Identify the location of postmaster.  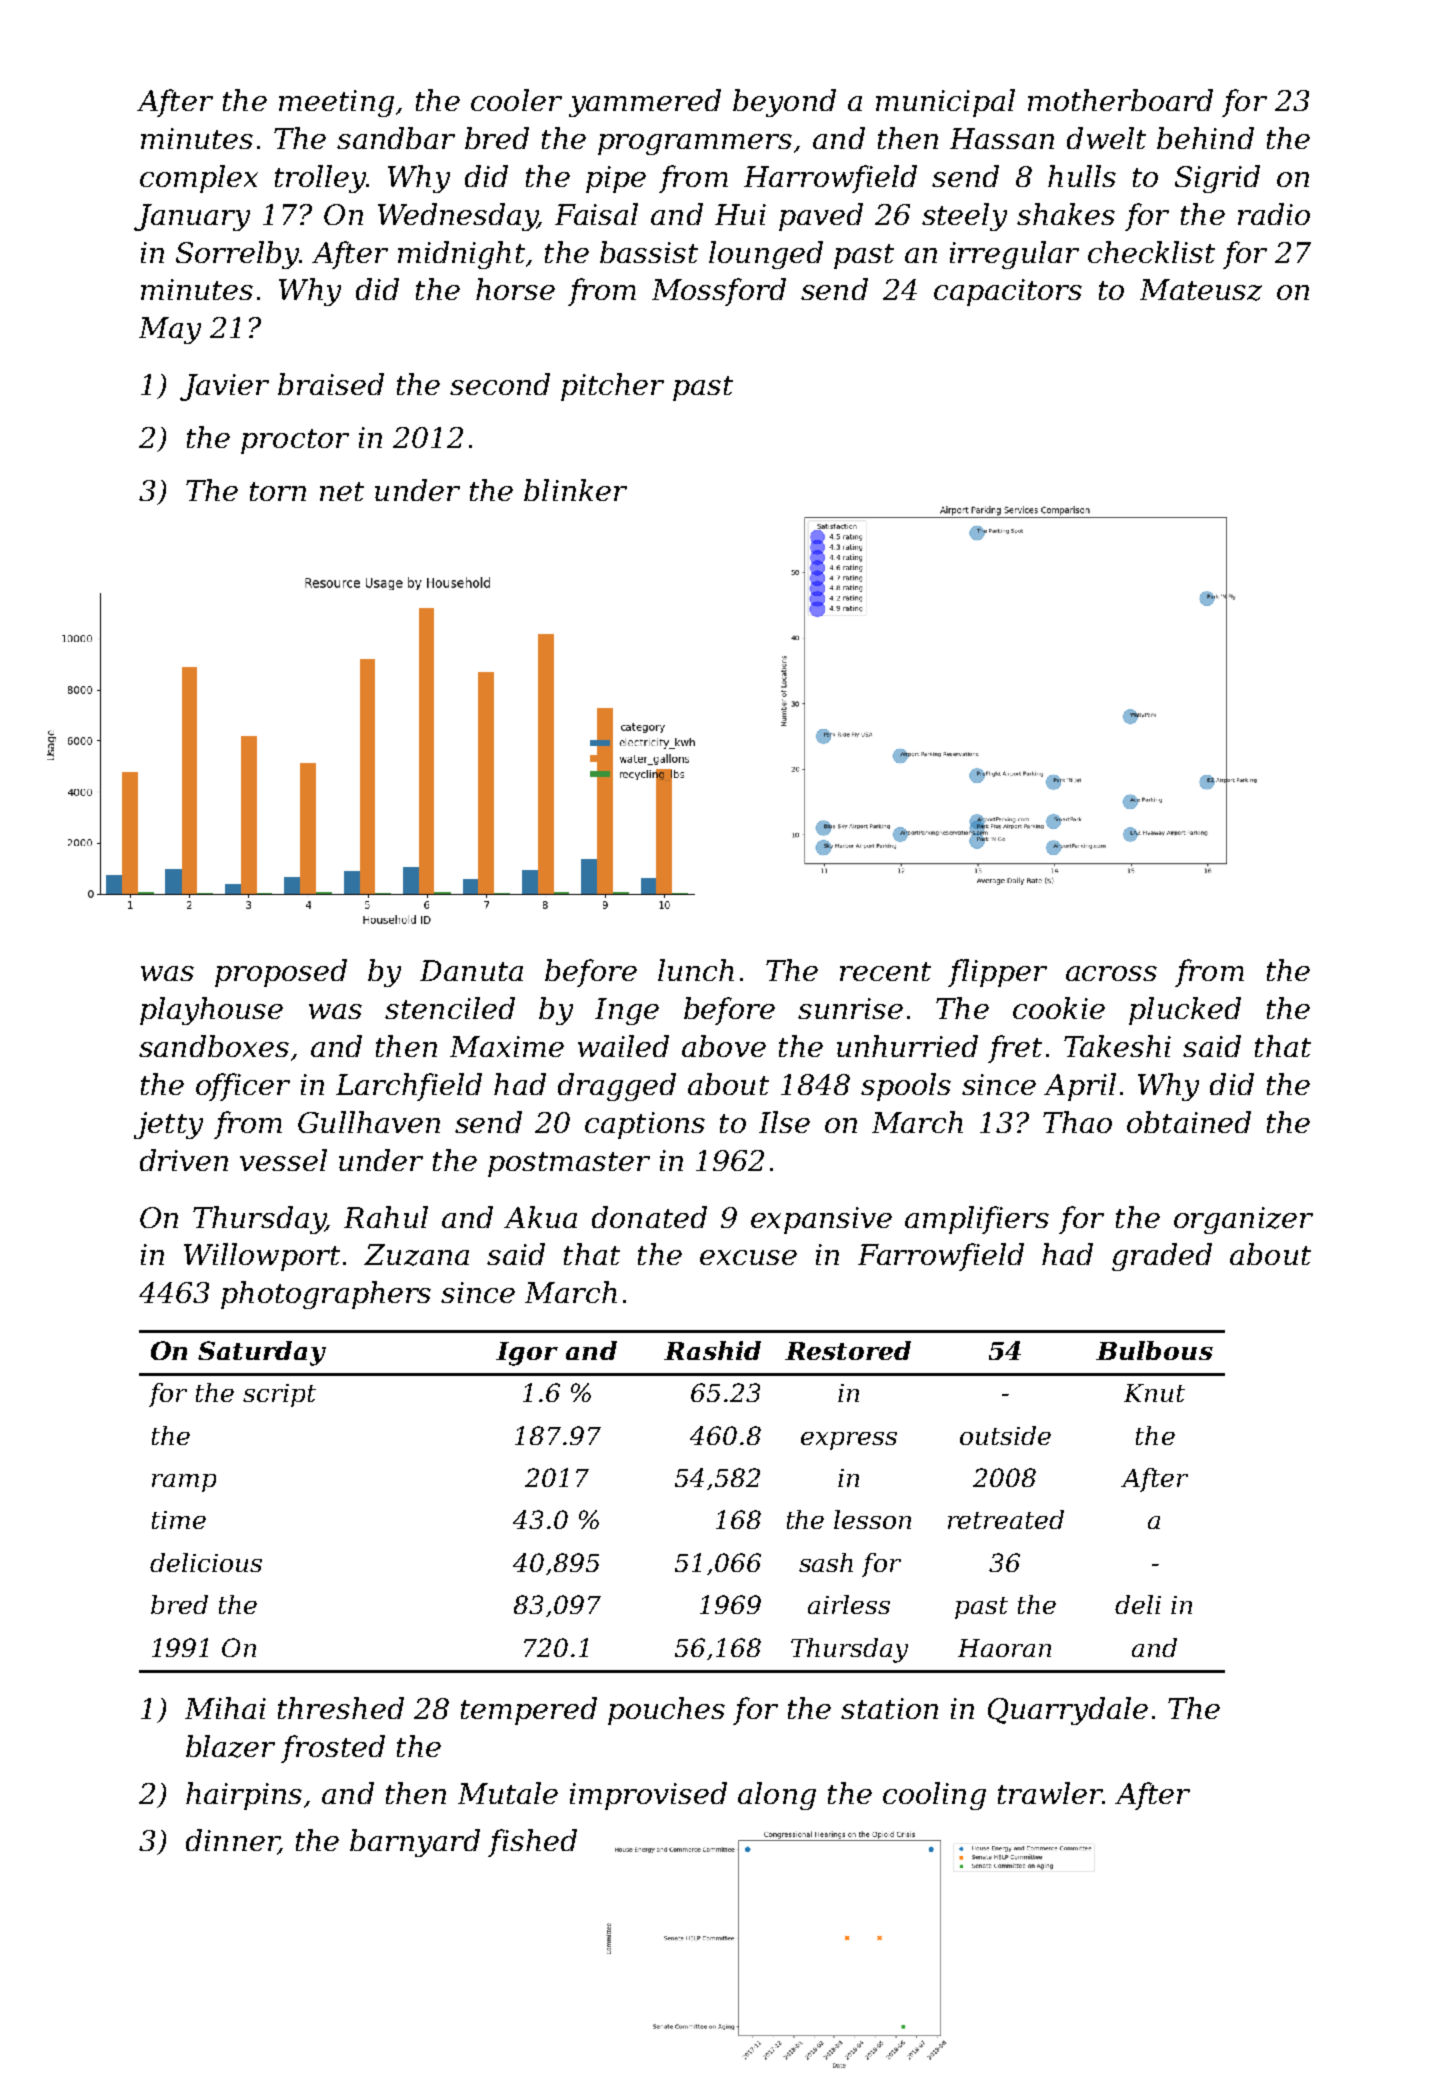
(569, 1164).
